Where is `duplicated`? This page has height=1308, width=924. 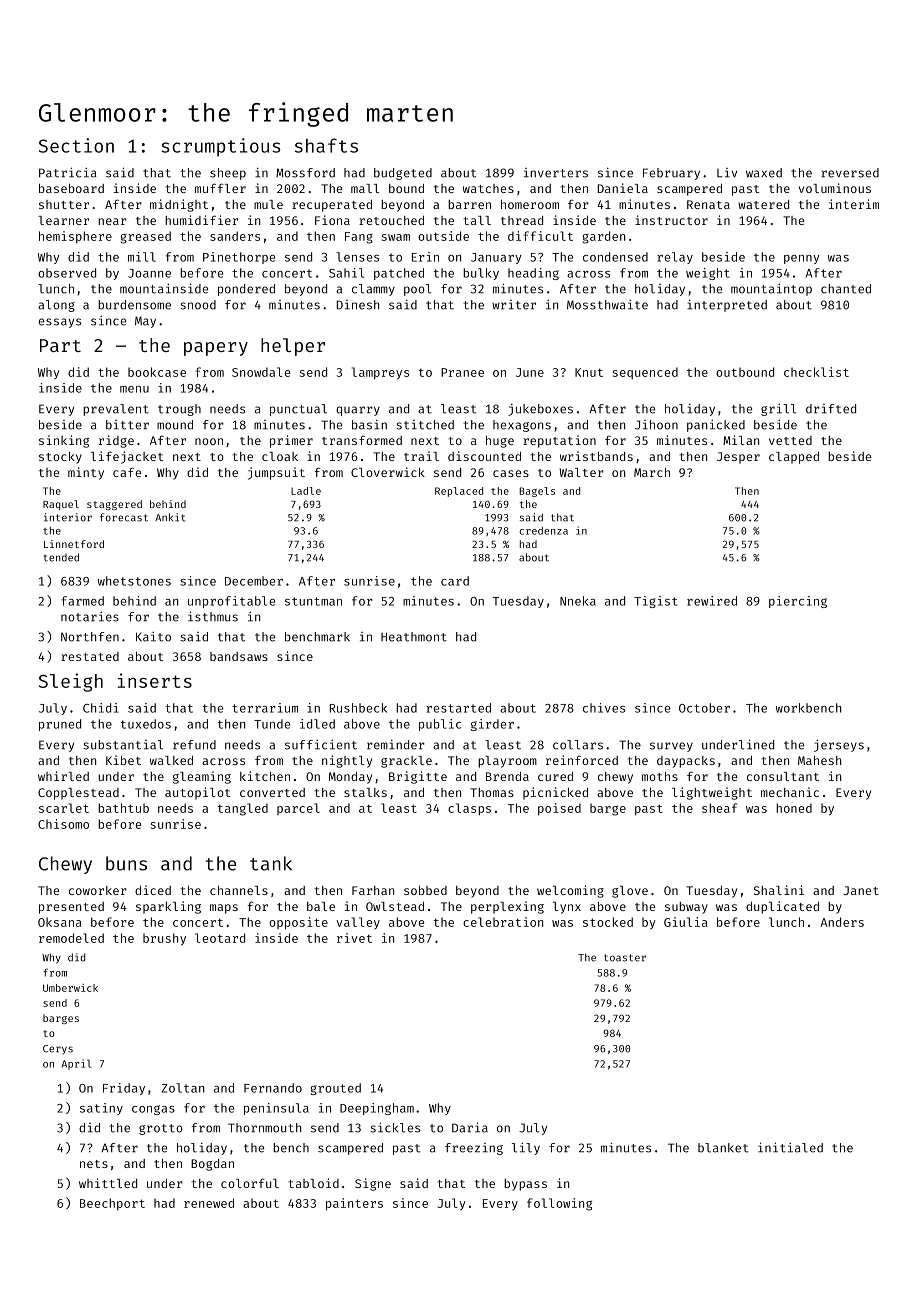 duplicated is located at coordinates (782, 907).
